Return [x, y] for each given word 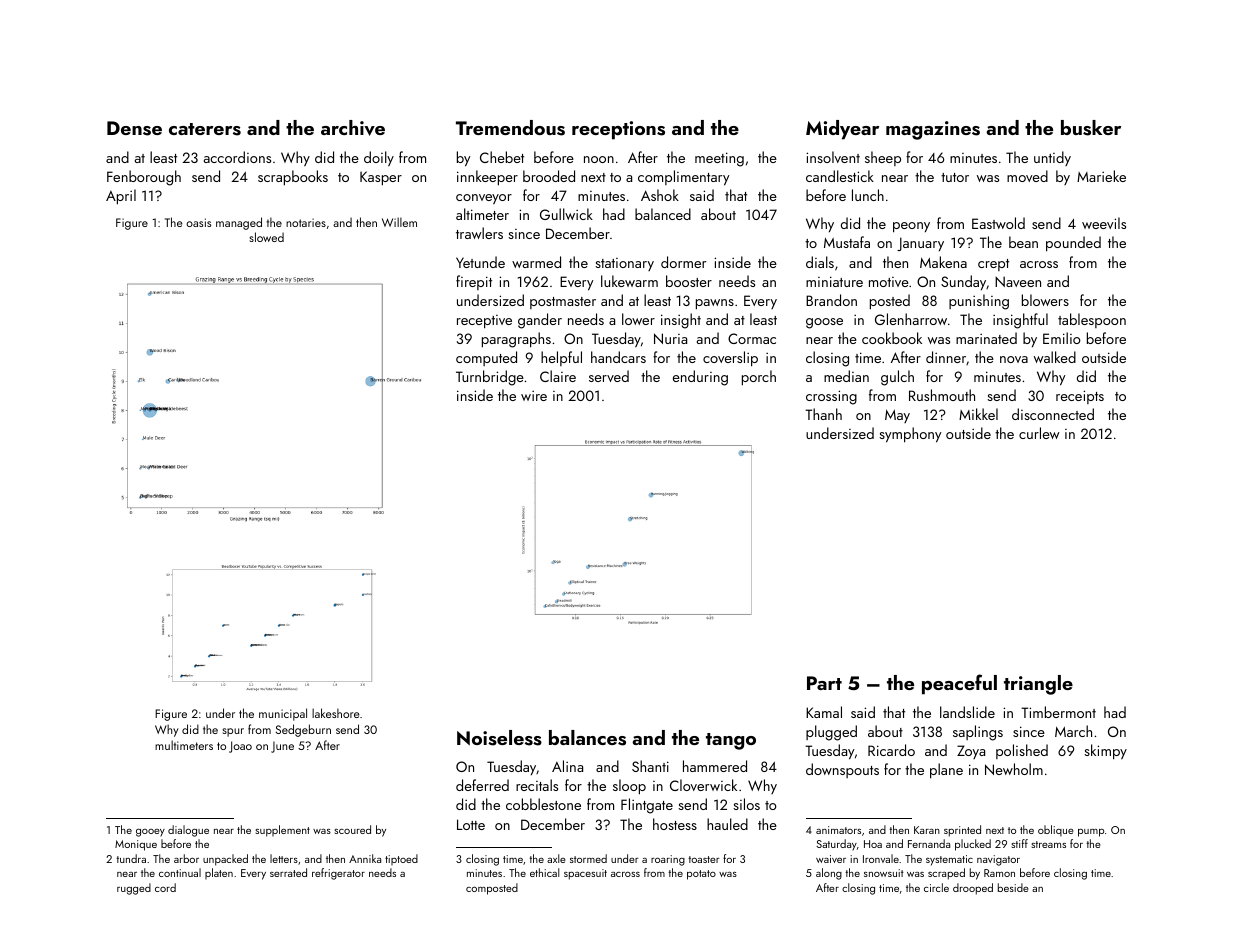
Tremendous [510, 128]
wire [534, 396]
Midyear [842, 130]
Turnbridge [490, 378]
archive [353, 128]
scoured [352, 829]
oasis [198, 222]
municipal [283, 714]
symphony [910, 435]
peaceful [959, 684]
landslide [967, 712]
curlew [1039, 433]
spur [233, 732]
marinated [986, 338]
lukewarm [629, 281]
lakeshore [335, 713]
